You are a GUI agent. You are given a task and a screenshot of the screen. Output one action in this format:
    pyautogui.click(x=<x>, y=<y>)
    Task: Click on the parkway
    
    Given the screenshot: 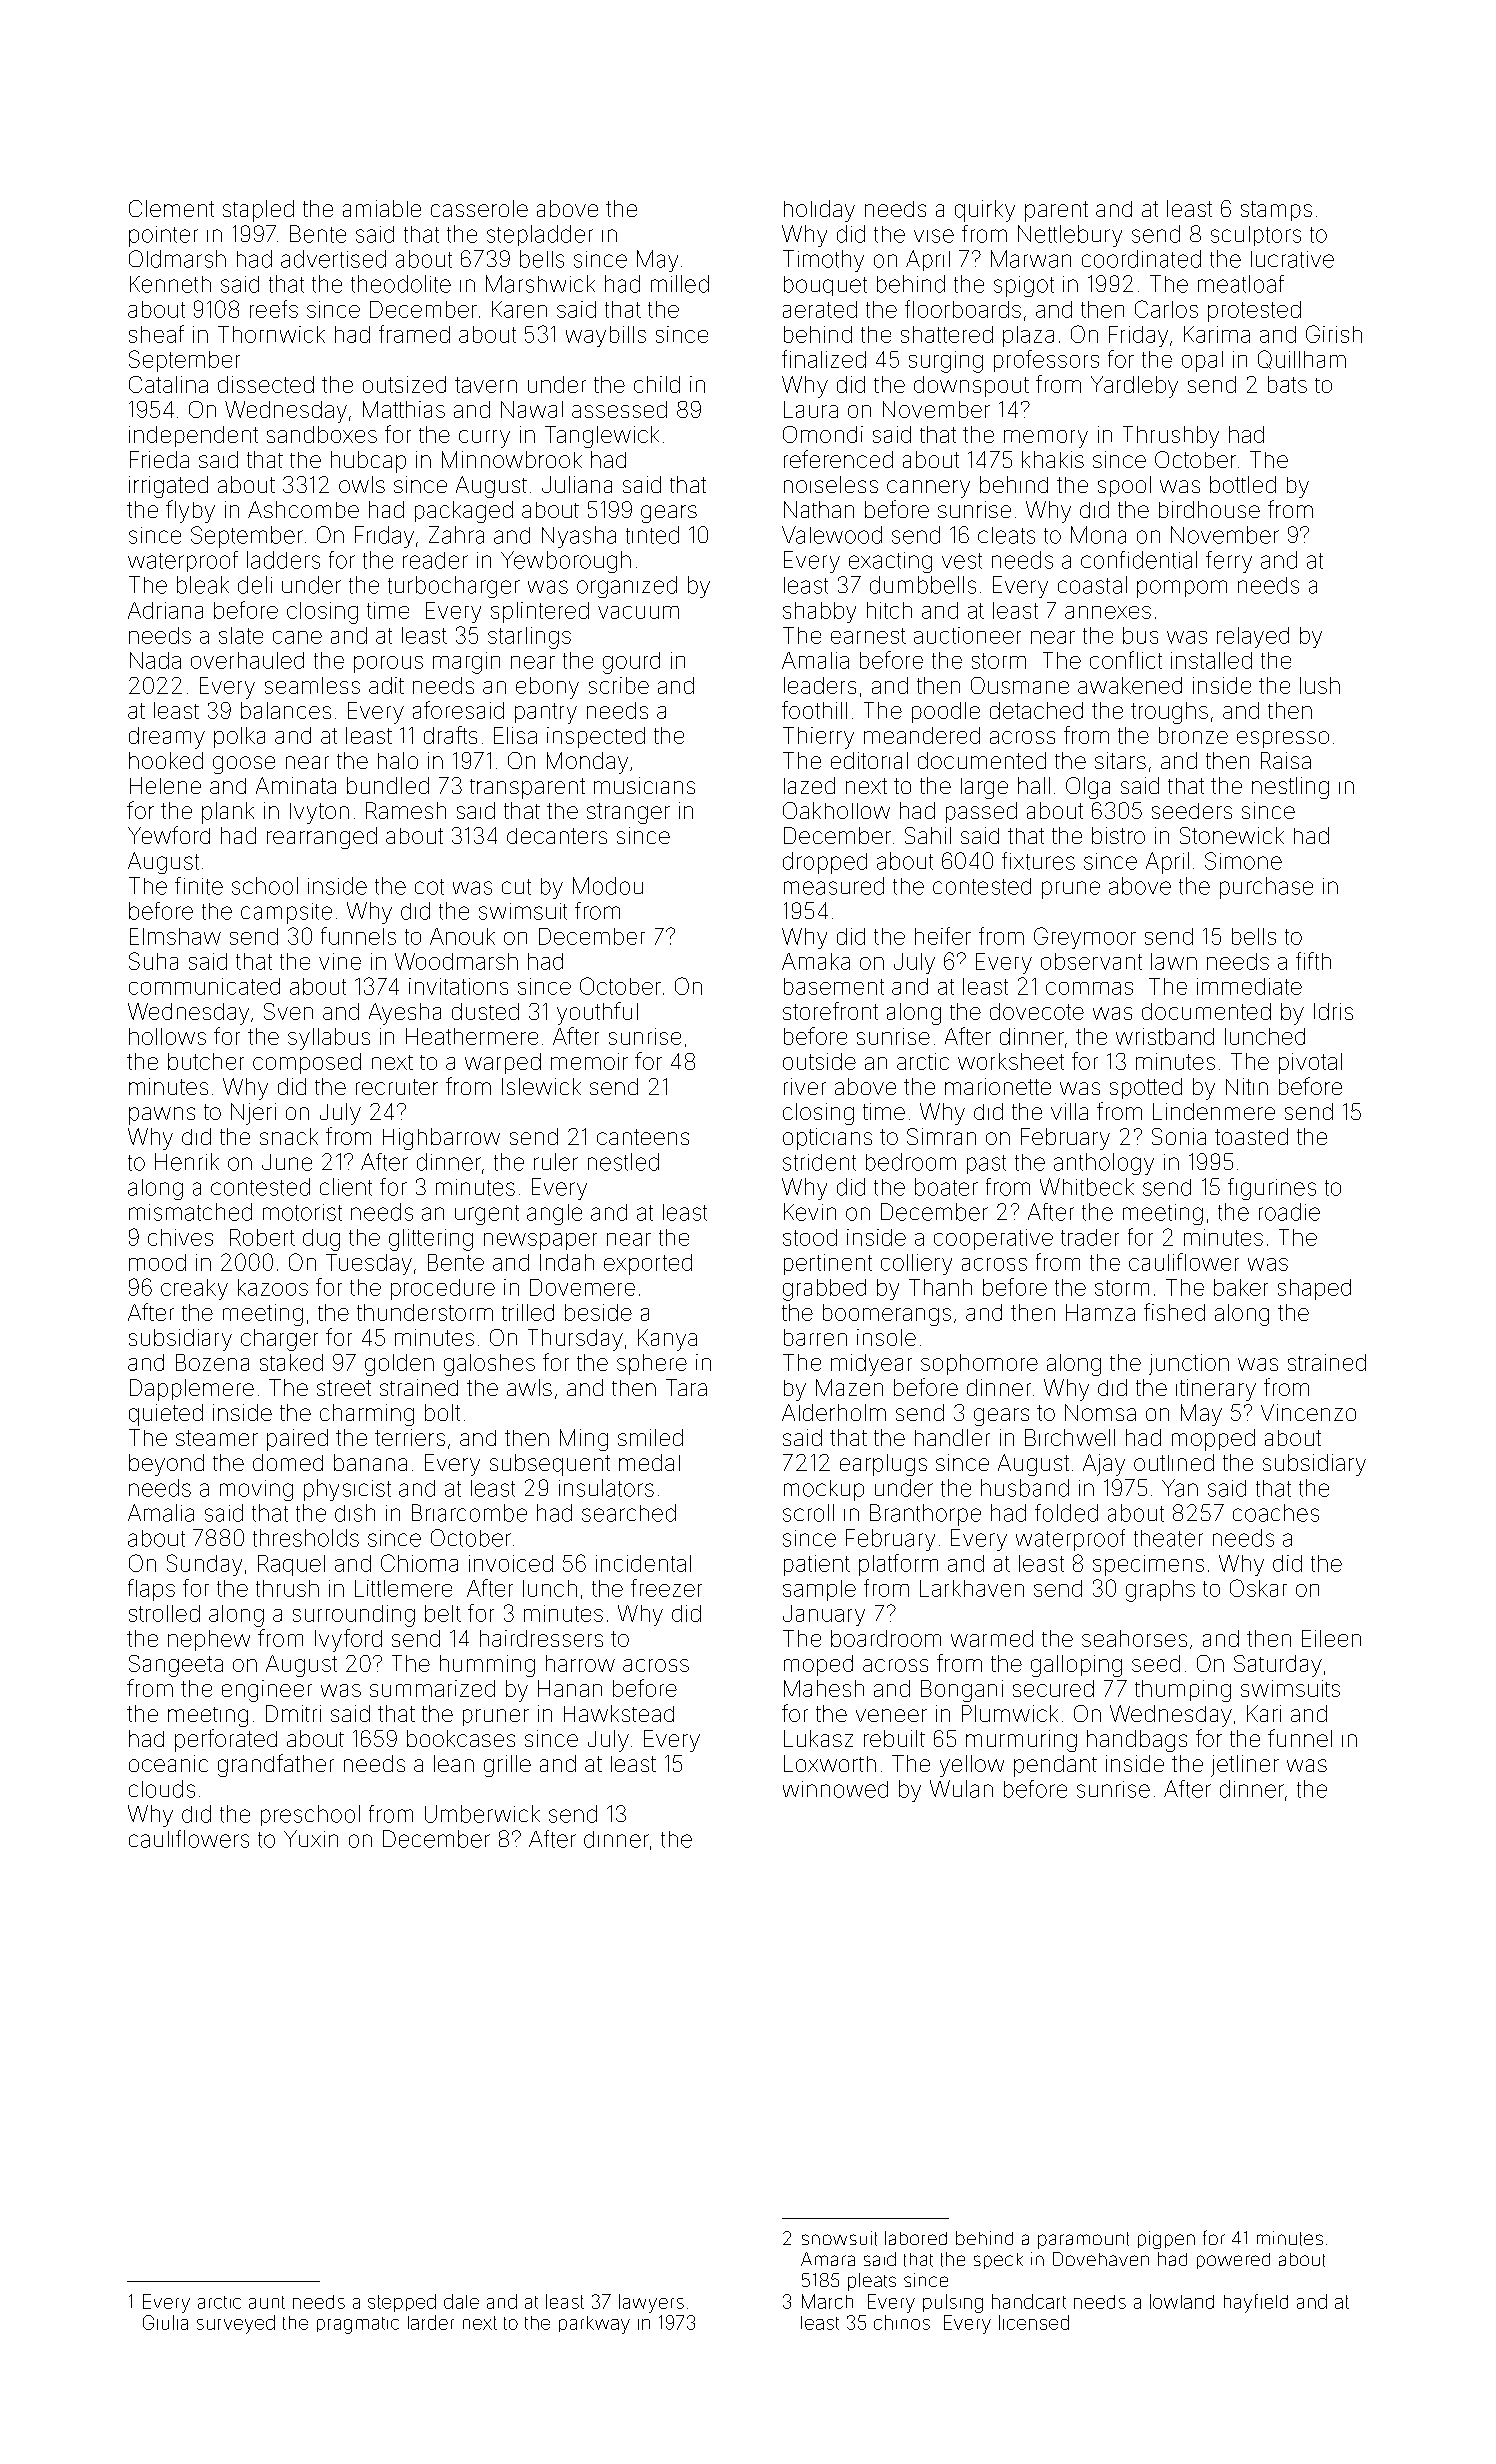 What is the action you would take?
    pyautogui.click(x=594, y=2325)
